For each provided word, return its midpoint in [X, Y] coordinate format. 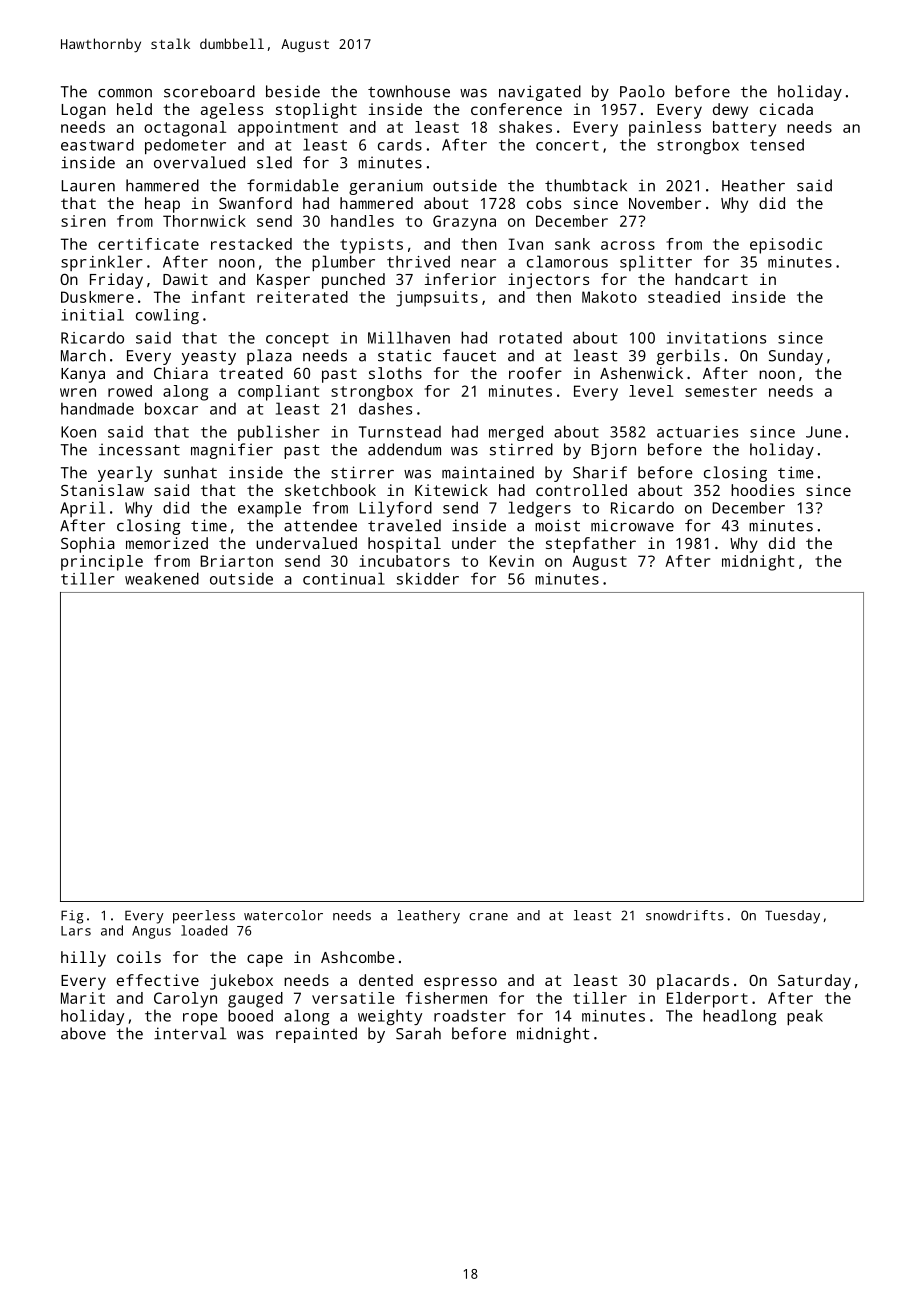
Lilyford [396, 509]
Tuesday [792, 917]
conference [516, 109]
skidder [428, 578]
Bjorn [614, 451]
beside [293, 91]
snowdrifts [685, 915]
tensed [777, 144]
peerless [204, 917]
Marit [83, 998]
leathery [428, 917]
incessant [139, 449]
